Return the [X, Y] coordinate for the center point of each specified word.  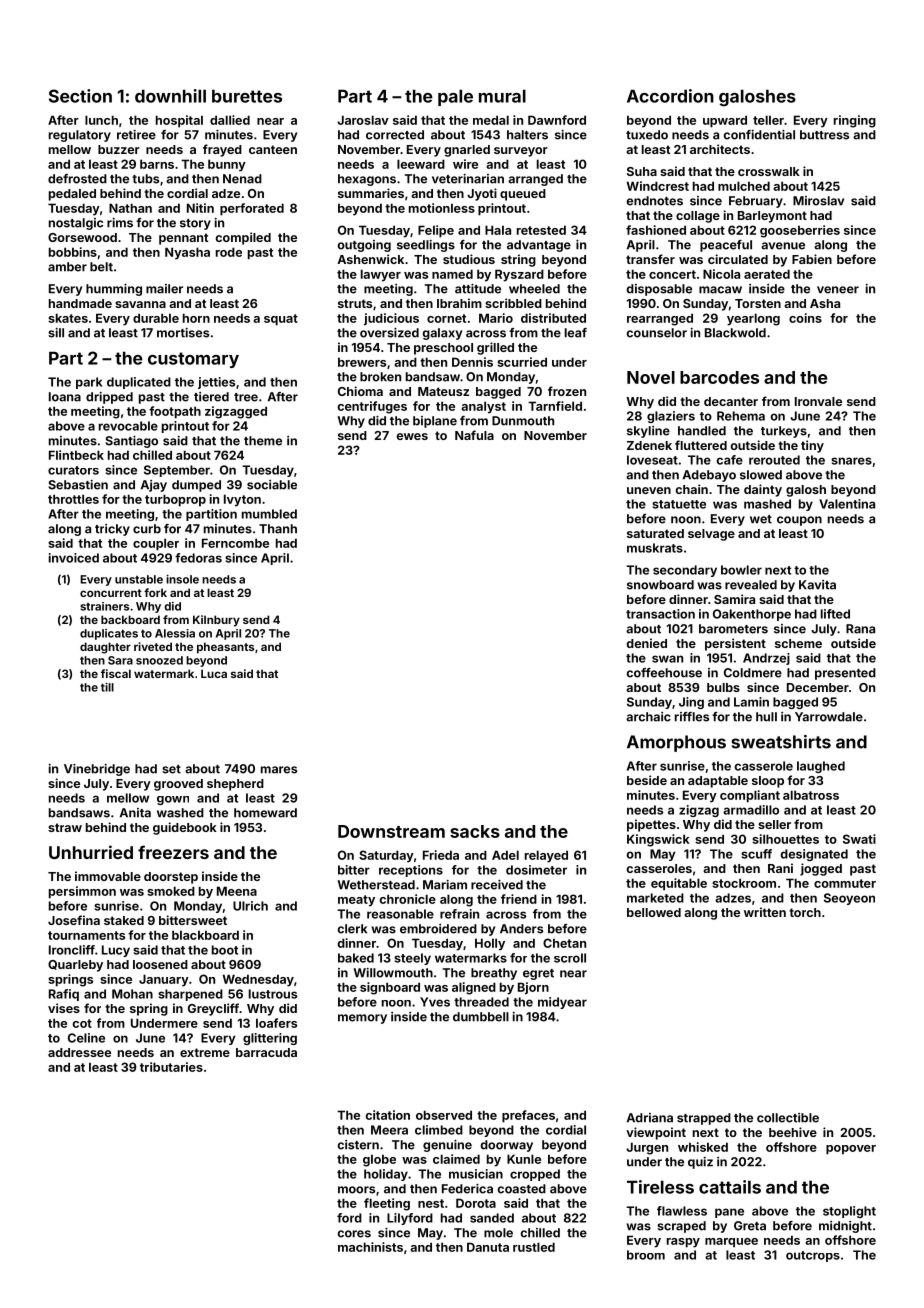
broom [646, 1255]
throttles [73, 499]
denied [646, 643]
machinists [370, 1247]
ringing [855, 121]
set [171, 769]
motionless [442, 208]
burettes [247, 96]
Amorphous [676, 743]
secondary [685, 571]
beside [647, 780]
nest [431, 1203]
